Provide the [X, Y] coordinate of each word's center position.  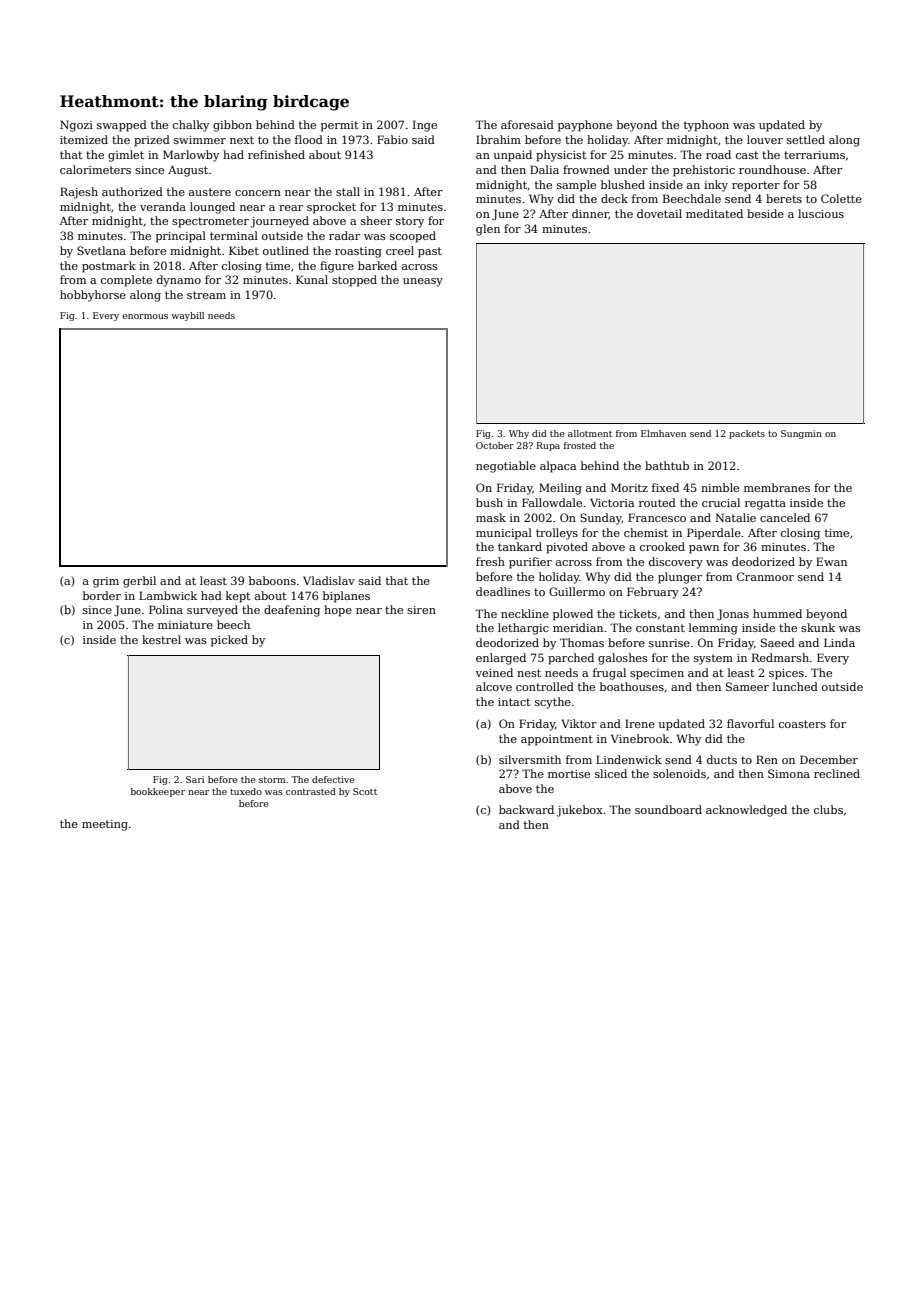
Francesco [657, 517]
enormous [145, 316]
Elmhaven [663, 433]
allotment [590, 433]
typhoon [706, 126]
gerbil [139, 582]
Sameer [747, 686]
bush [489, 502]
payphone [585, 126]
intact [514, 702]
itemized [84, 139]
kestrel [161, 639]
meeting [105, 825]
